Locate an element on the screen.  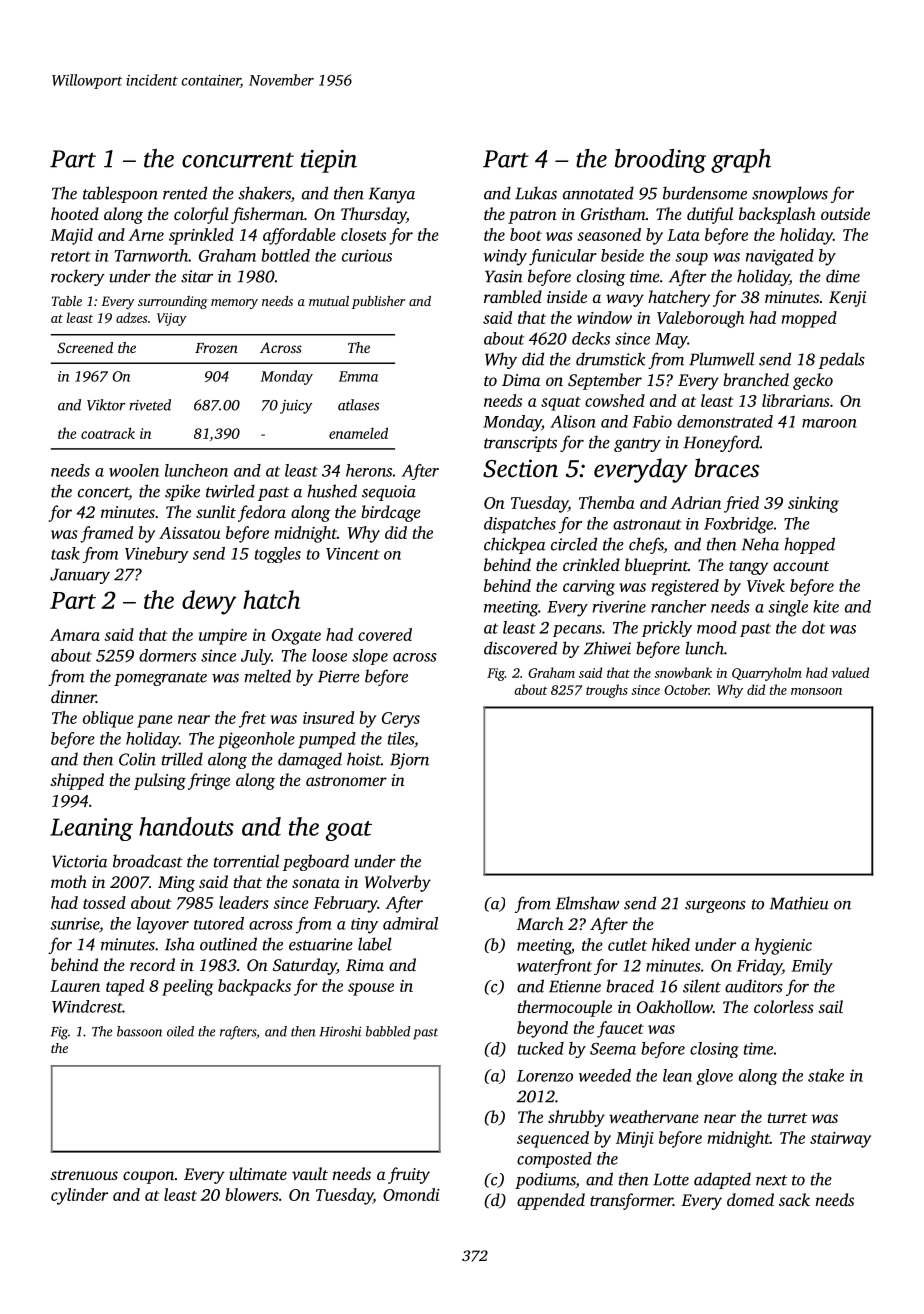
Screened is located at coordinates (85, 347).
